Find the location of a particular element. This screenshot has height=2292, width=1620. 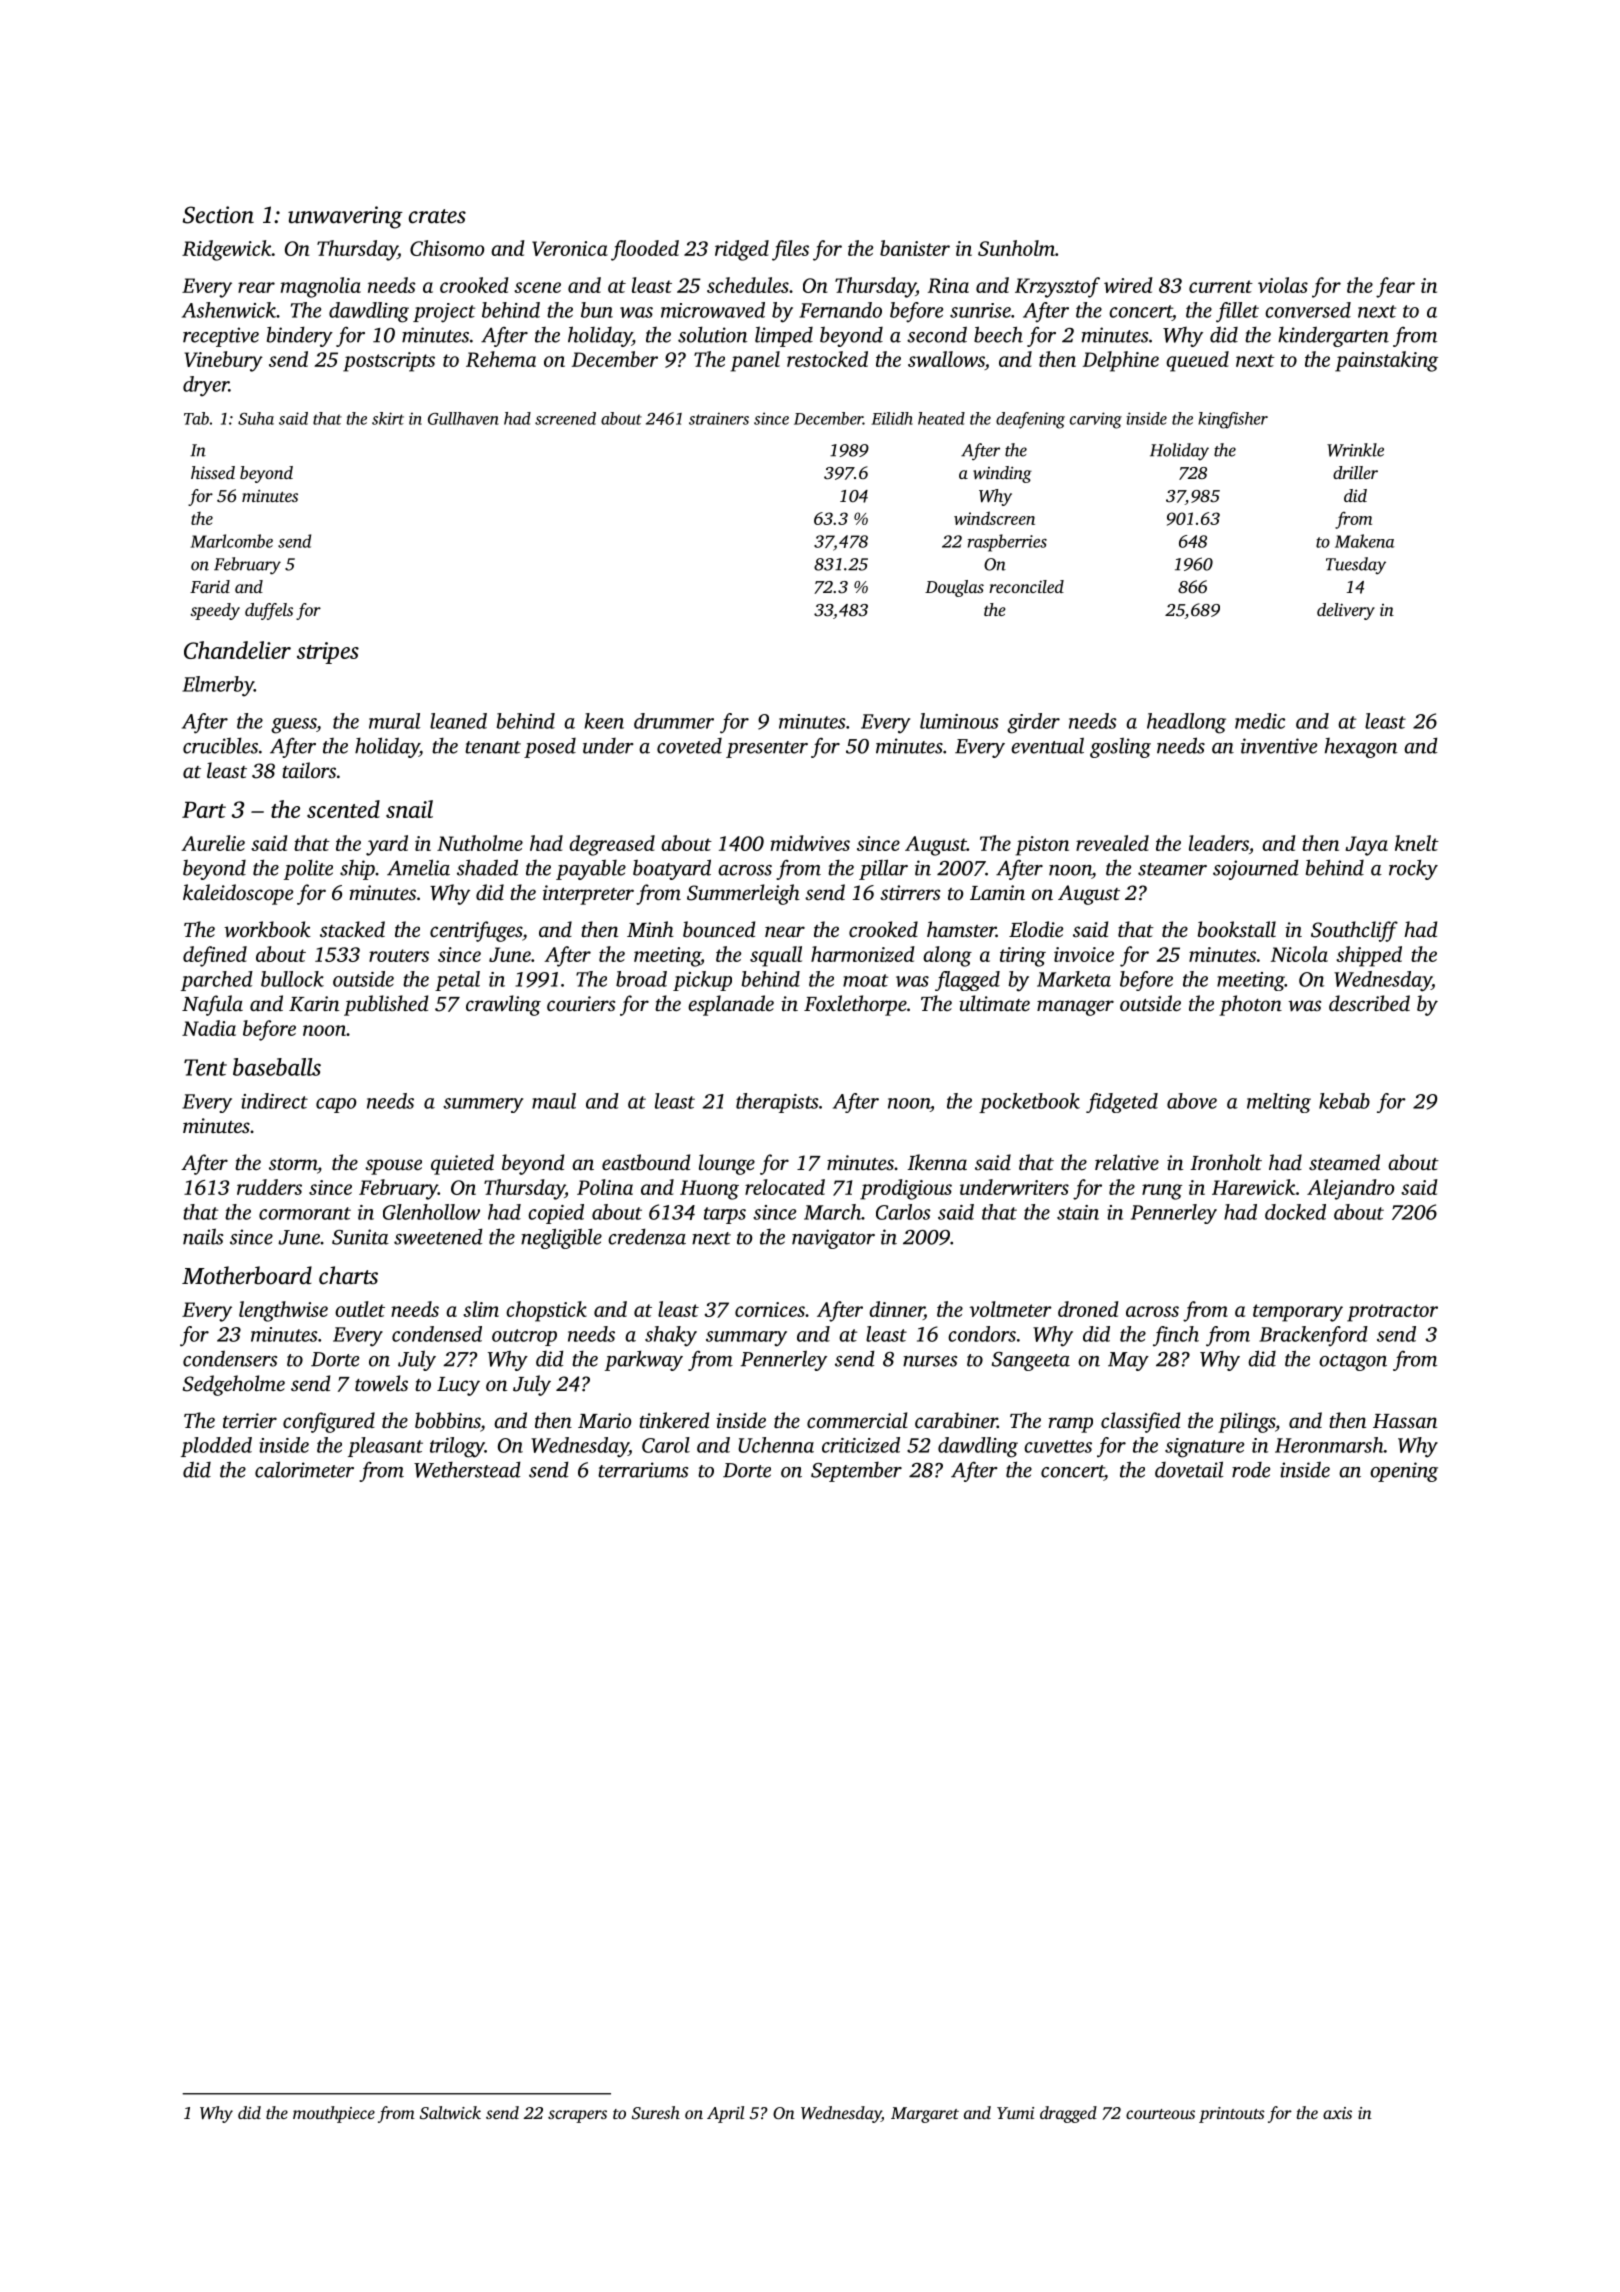

Saltwick is located at coordinates (450, 2112).
